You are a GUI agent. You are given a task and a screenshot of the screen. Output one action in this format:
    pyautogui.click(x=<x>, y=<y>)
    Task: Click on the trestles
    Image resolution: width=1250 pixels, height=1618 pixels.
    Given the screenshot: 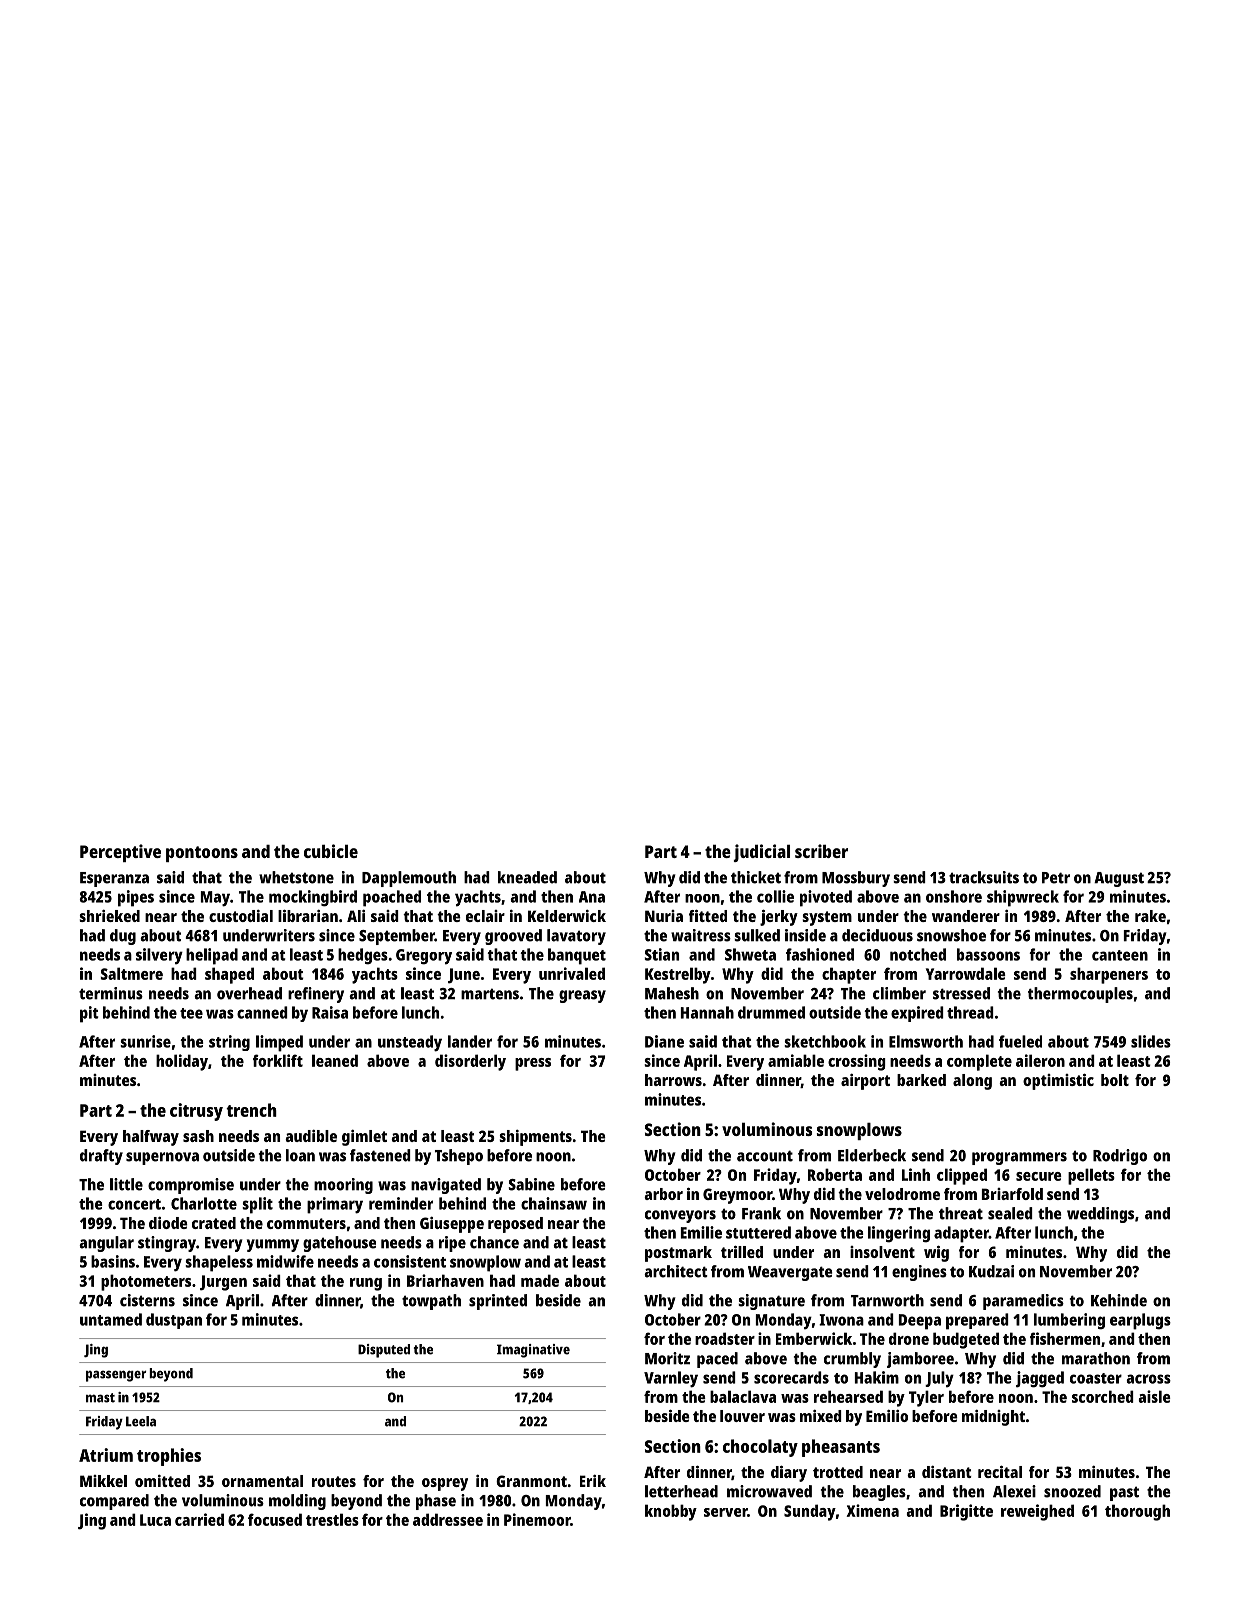 What is the action you would take?
    pyautogui.click(x=332, y=1519)
